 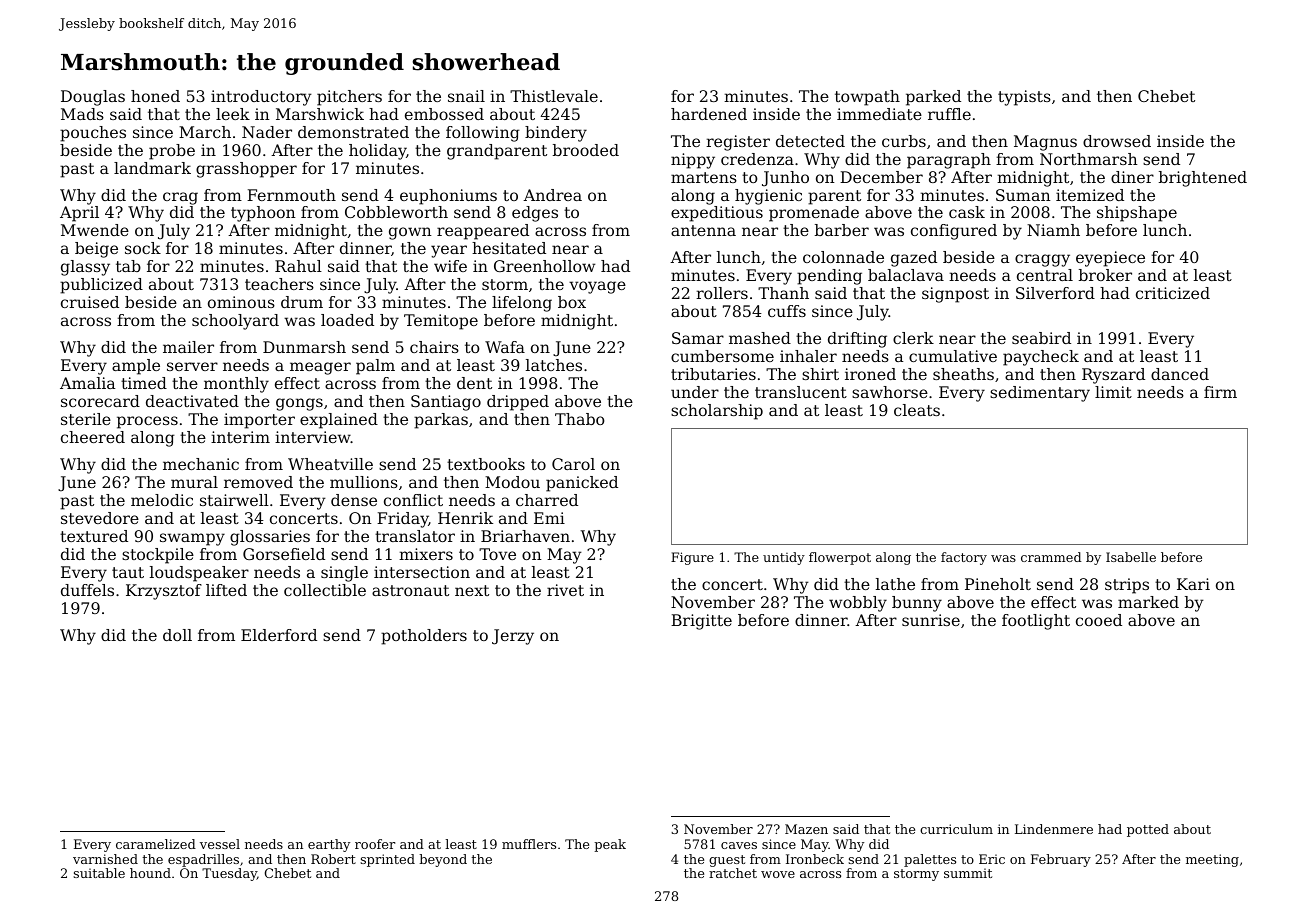 What do you see at coordinates (448, 197) in the document?
I see `euphoniums` at bounding box center [448, 197].
